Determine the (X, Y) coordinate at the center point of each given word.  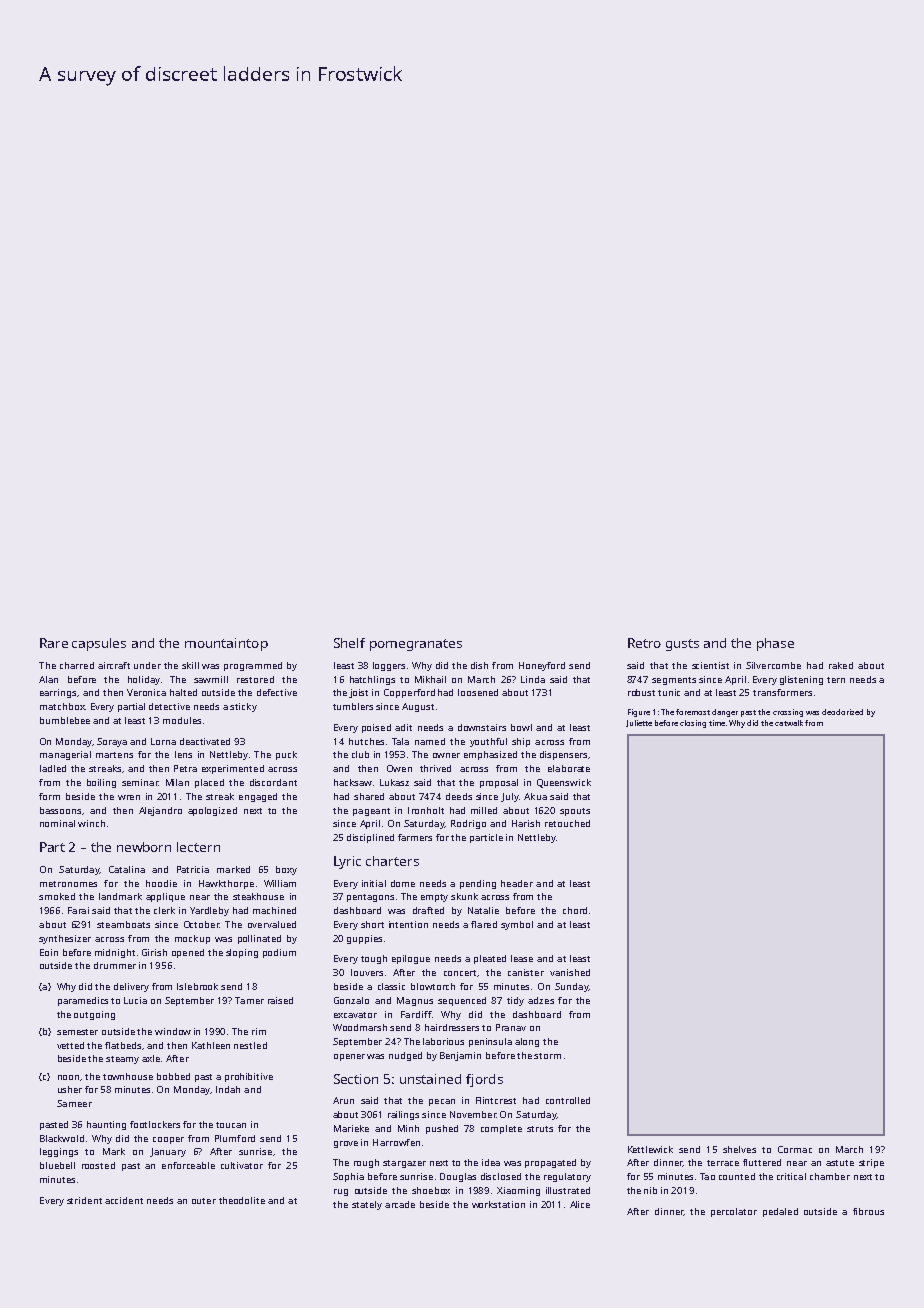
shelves (739, 1149)
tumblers (353, 706)
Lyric (347, 862)
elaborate (569, 768)
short (372, 924)
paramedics (83, 1001)
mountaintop (226, 644)
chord (575, 910)
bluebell (57, 1165)
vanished (570, 972)
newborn (144, 847)
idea (491, 1162)
